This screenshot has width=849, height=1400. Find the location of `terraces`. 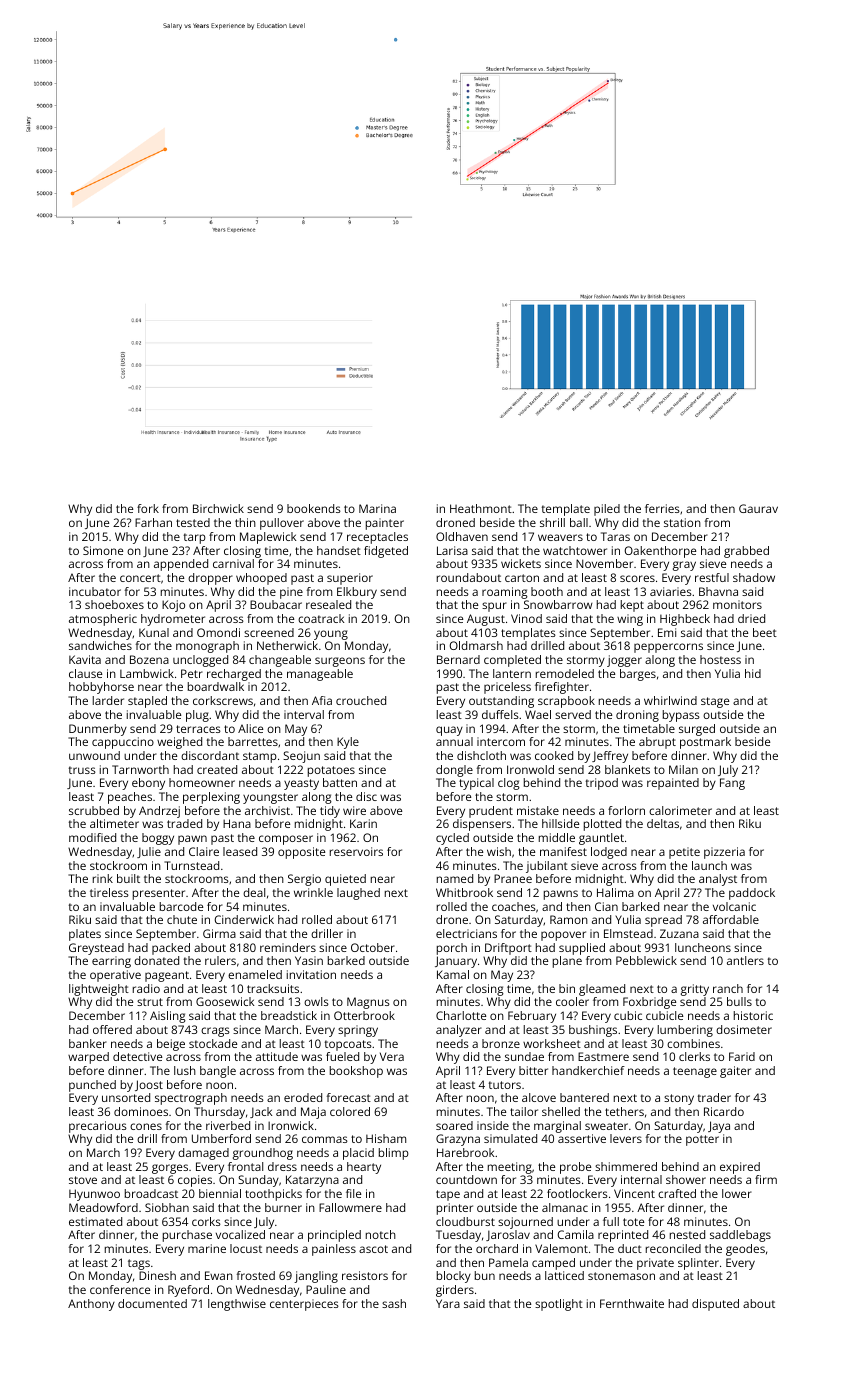

terraces is located at coordinates (198, 729).
